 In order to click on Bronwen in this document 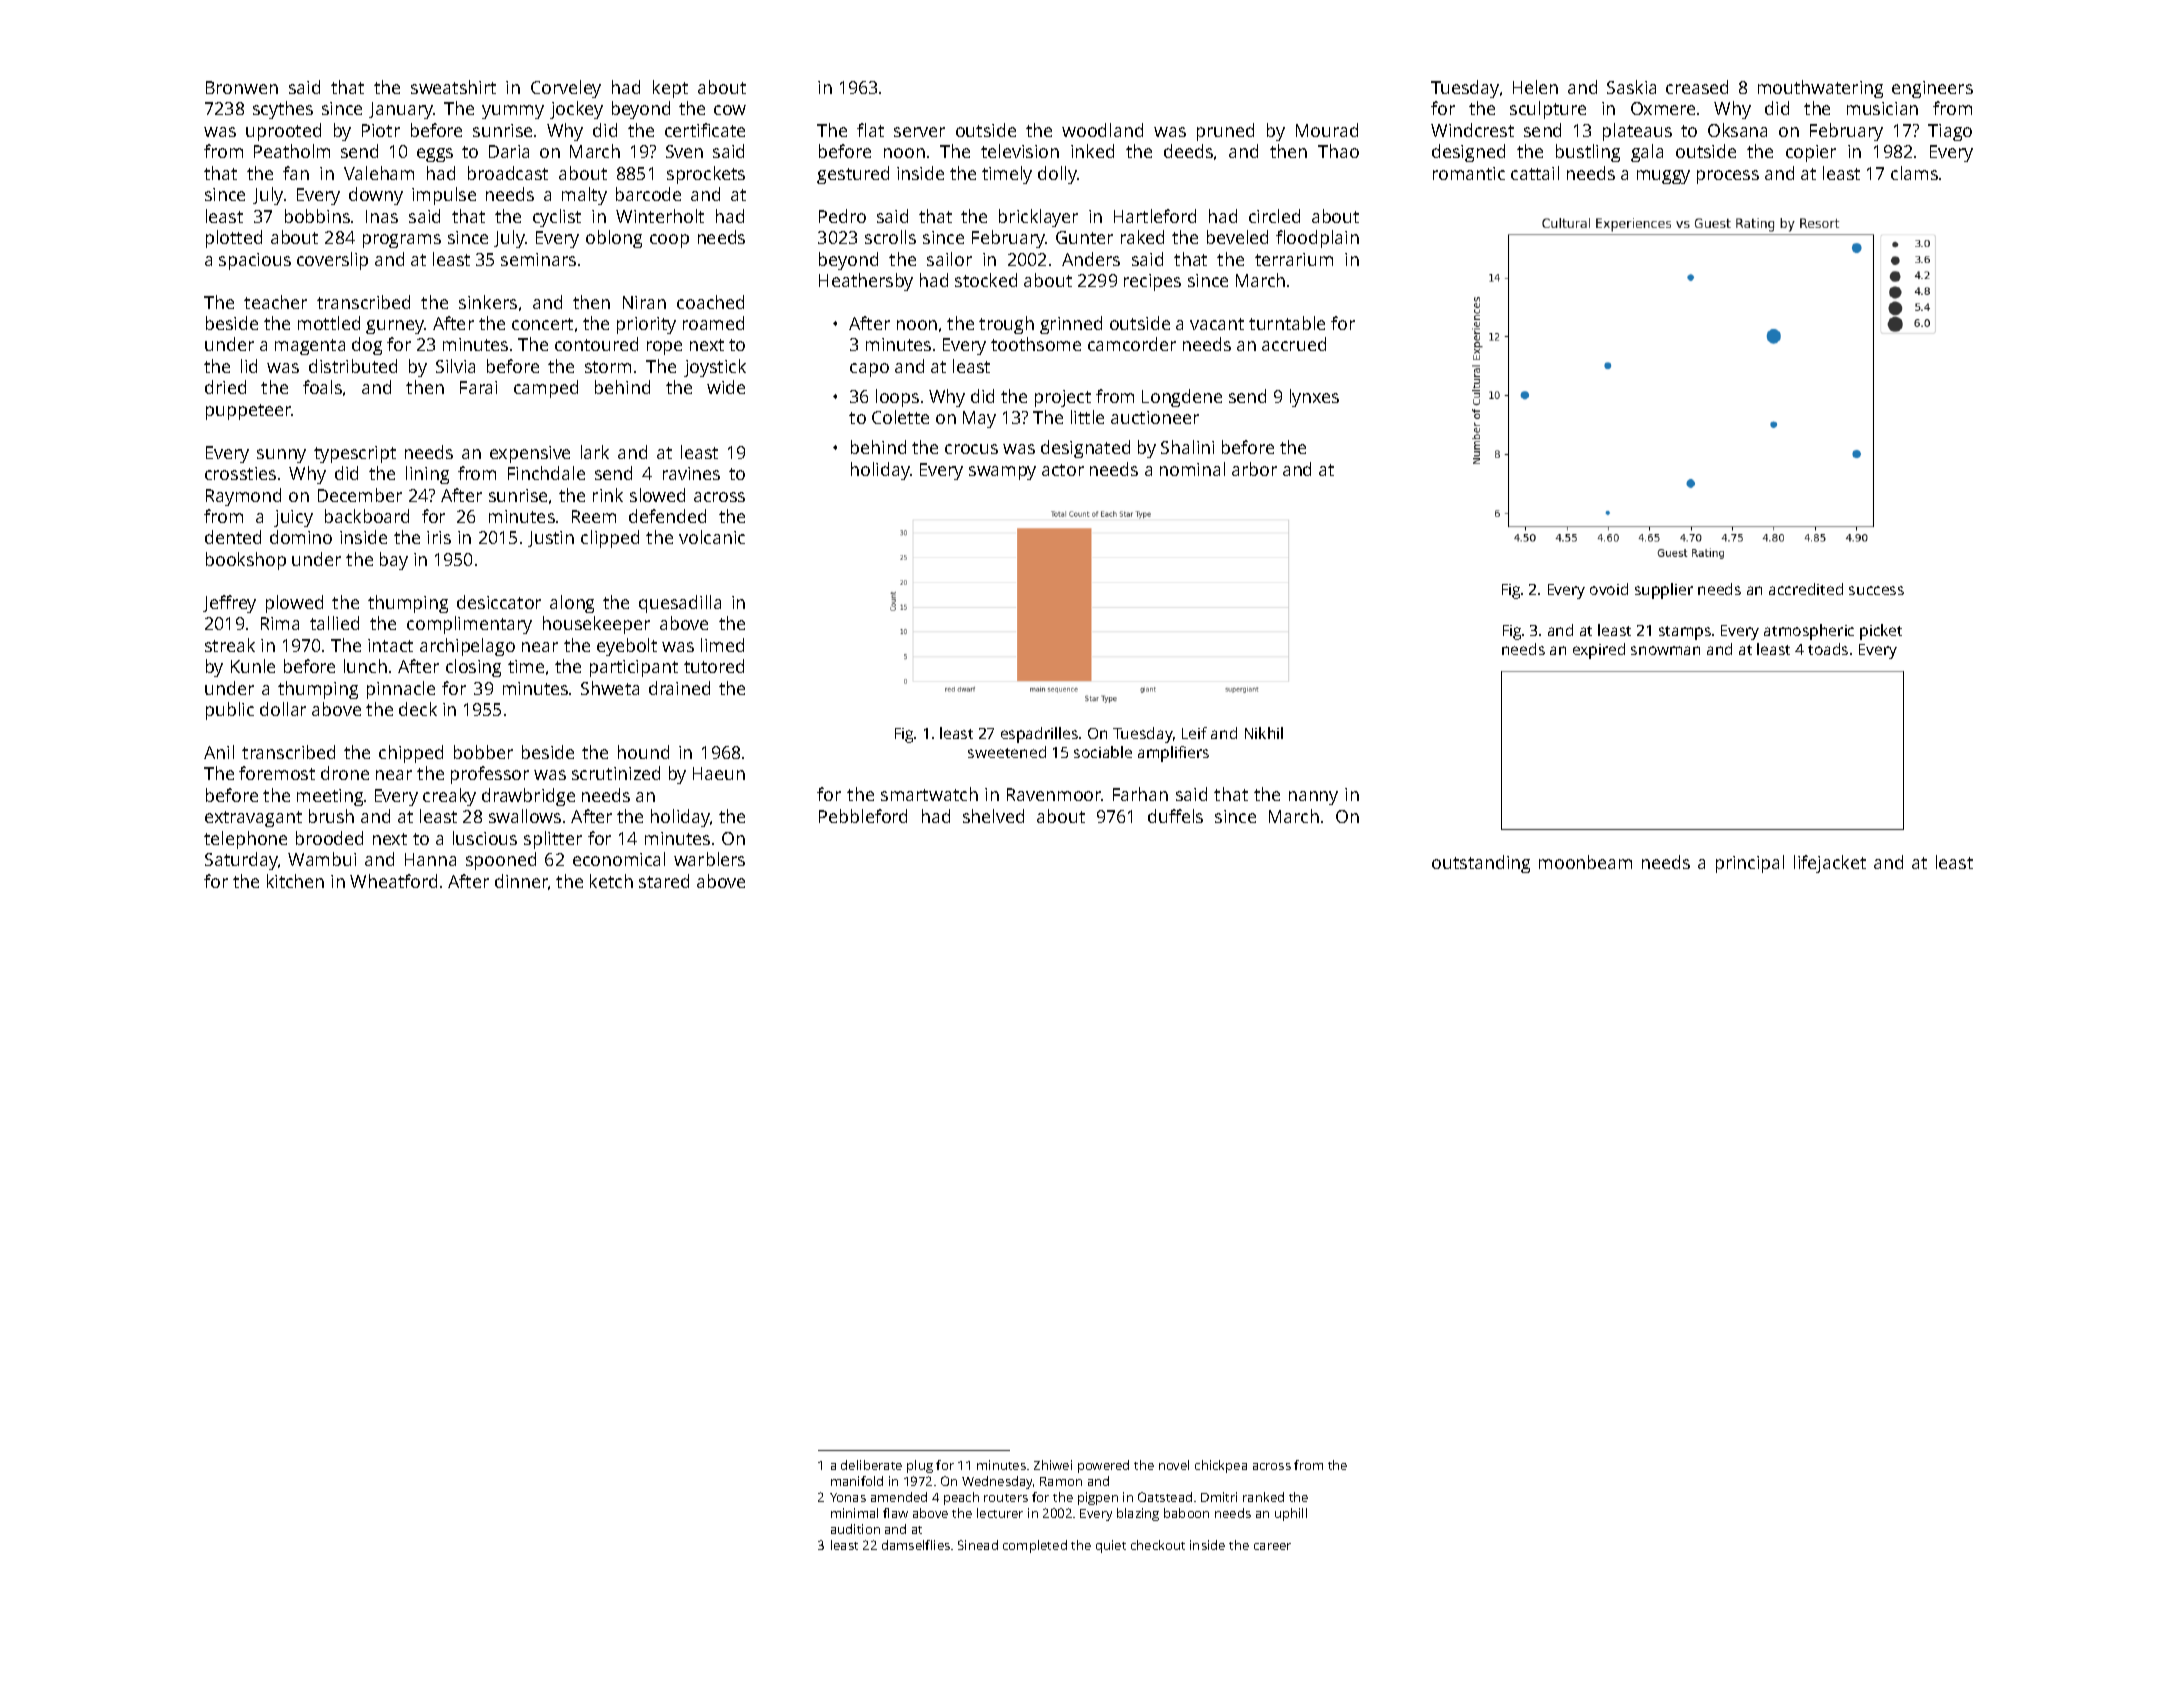, I will do `click(242, 87)`.
